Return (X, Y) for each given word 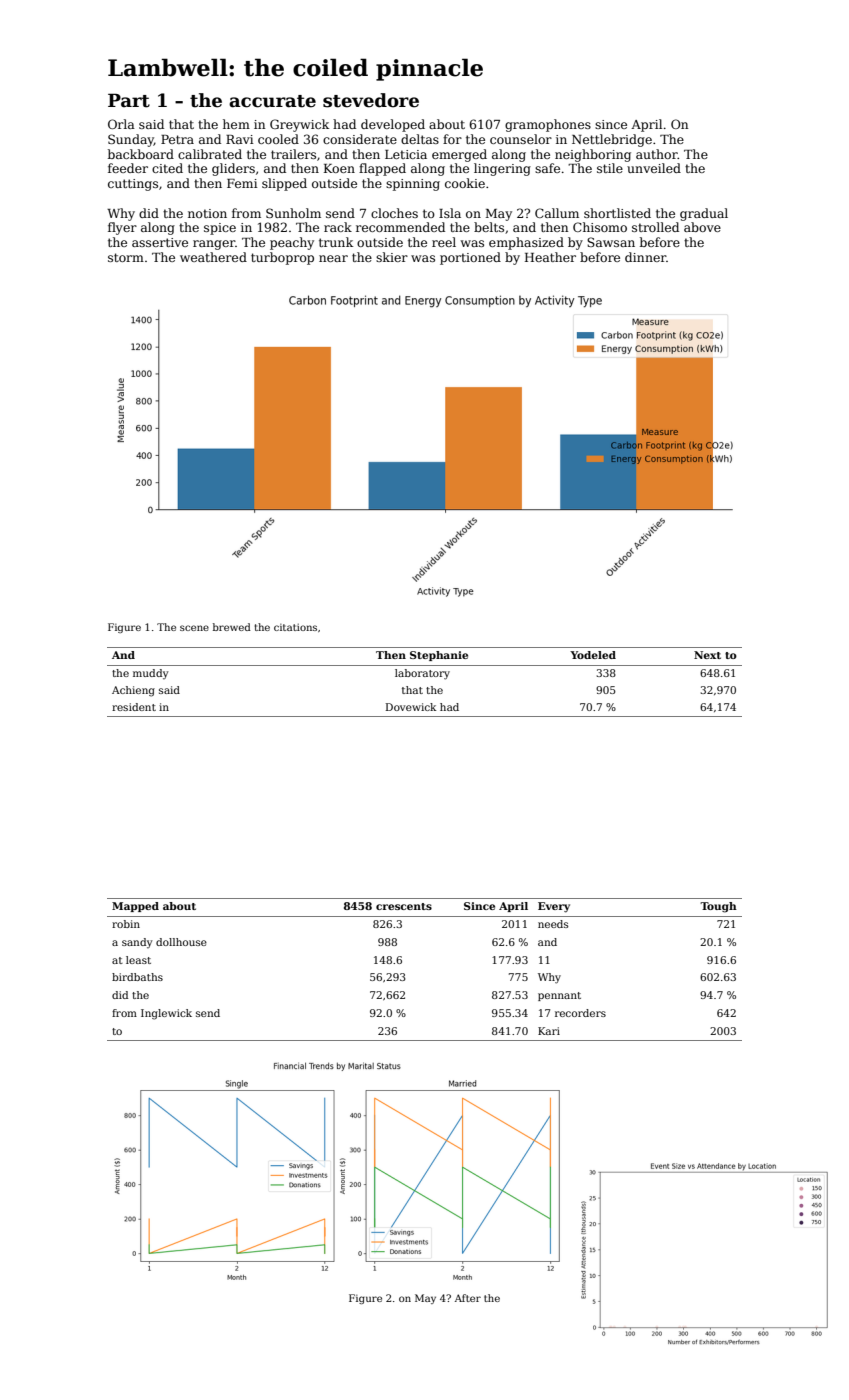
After (468, 1298)
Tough (718, 907)
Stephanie (439, 656)
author (657, 154)
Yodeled (593, 655)
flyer (122, 228)
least (138, 960)
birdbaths (137, 977)
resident (134, 707)
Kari (549, 1031)
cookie (465, 183)
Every (554, 907)
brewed (232, 627)
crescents (404, 906)
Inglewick (166, 1014)
